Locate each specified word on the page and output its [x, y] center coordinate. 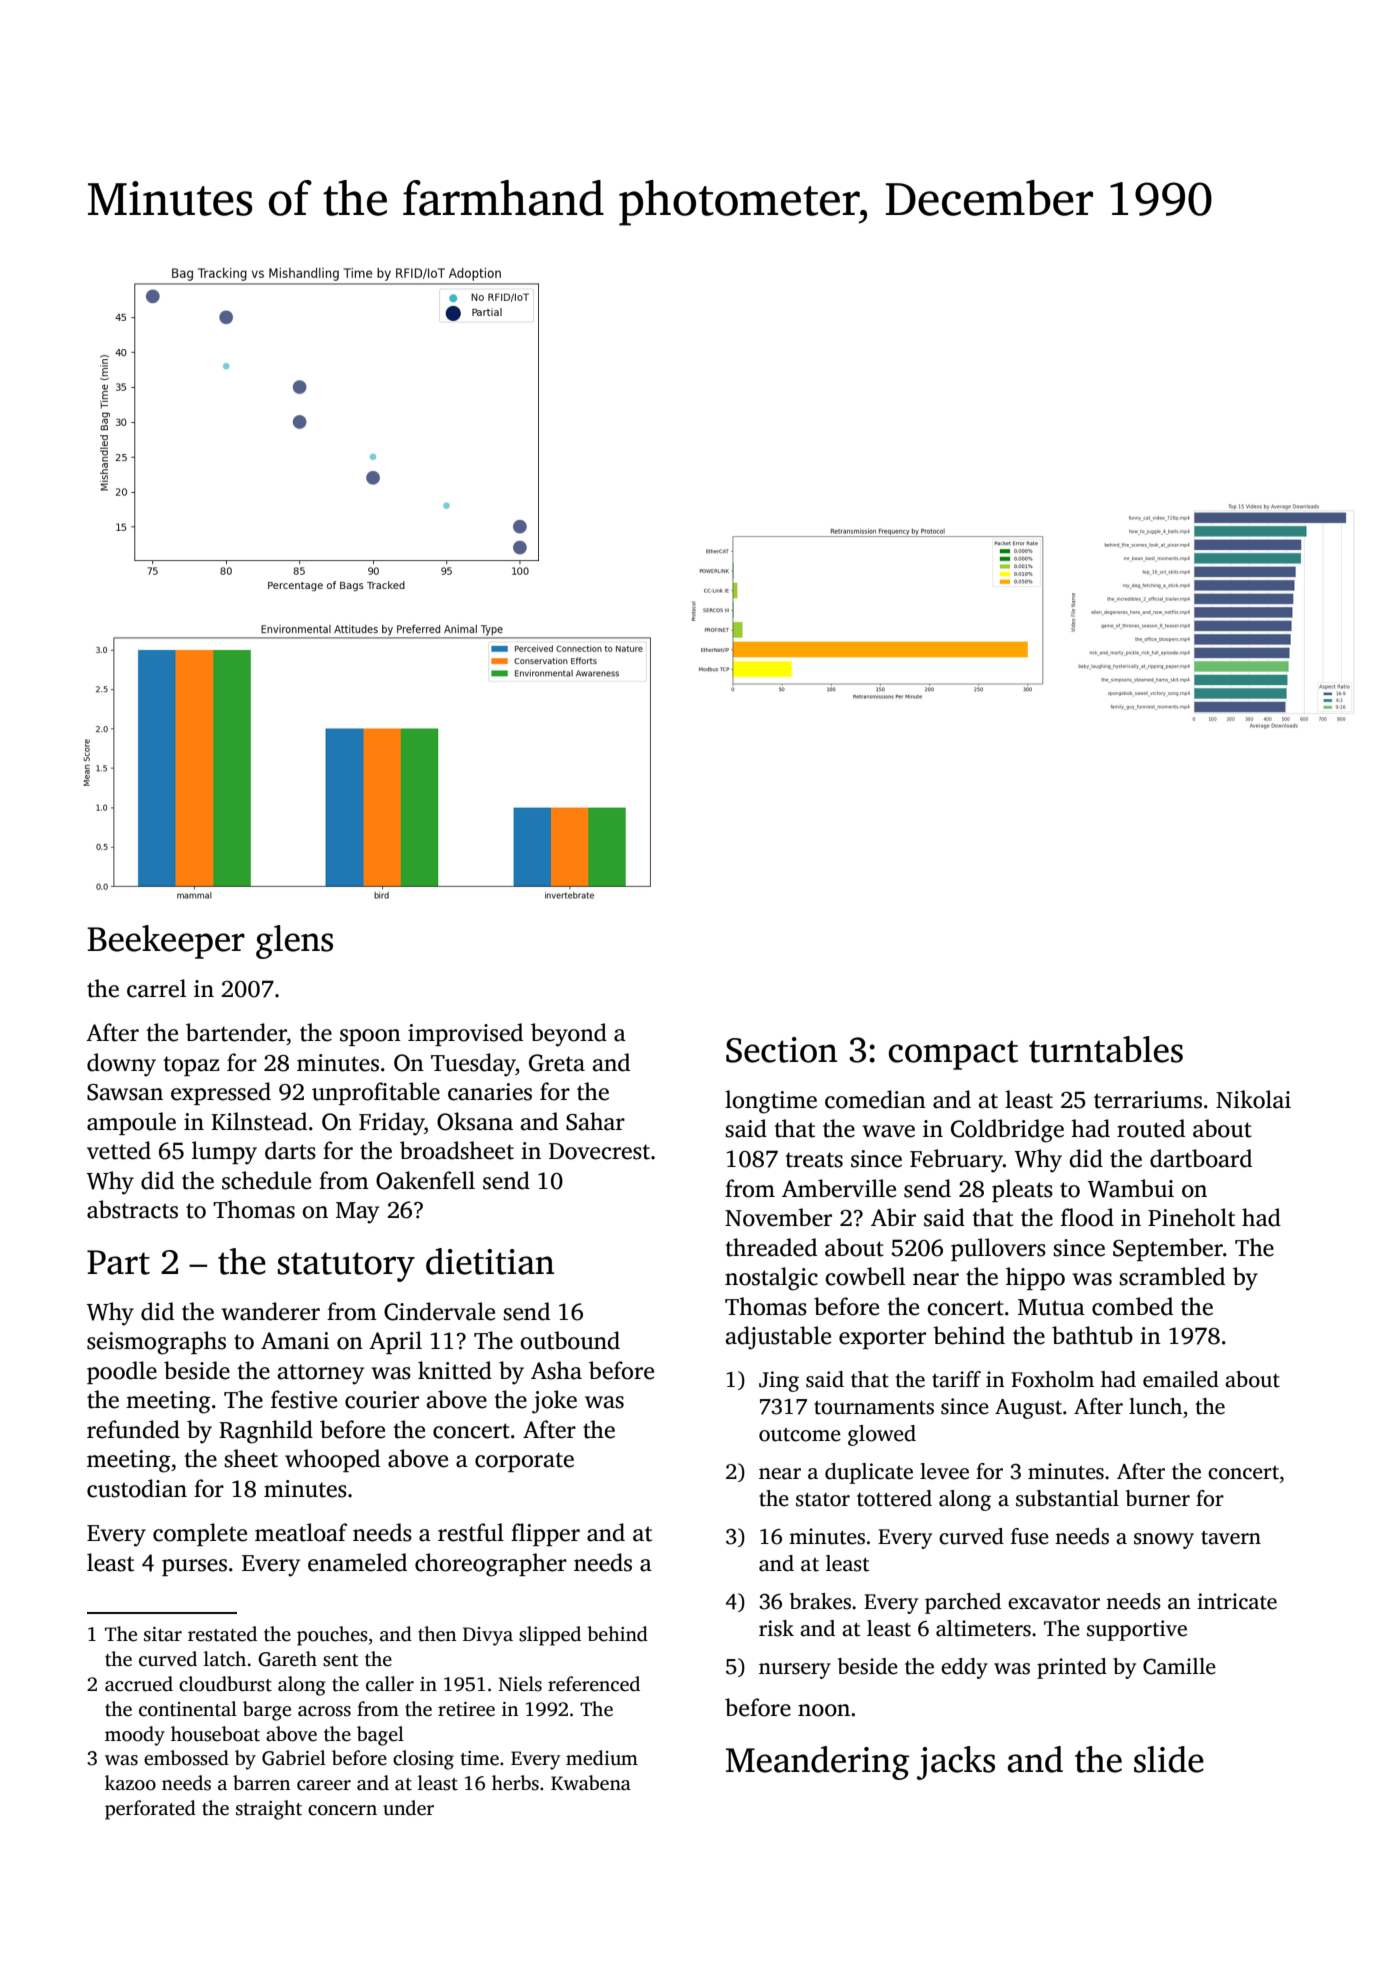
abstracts [132, 1209]
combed [1132, 1306]
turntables [1106, 1049]
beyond [569, 1035]
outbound [570, 1340]
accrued [139, 1684]
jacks [956, 1763]
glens [294, 942]
